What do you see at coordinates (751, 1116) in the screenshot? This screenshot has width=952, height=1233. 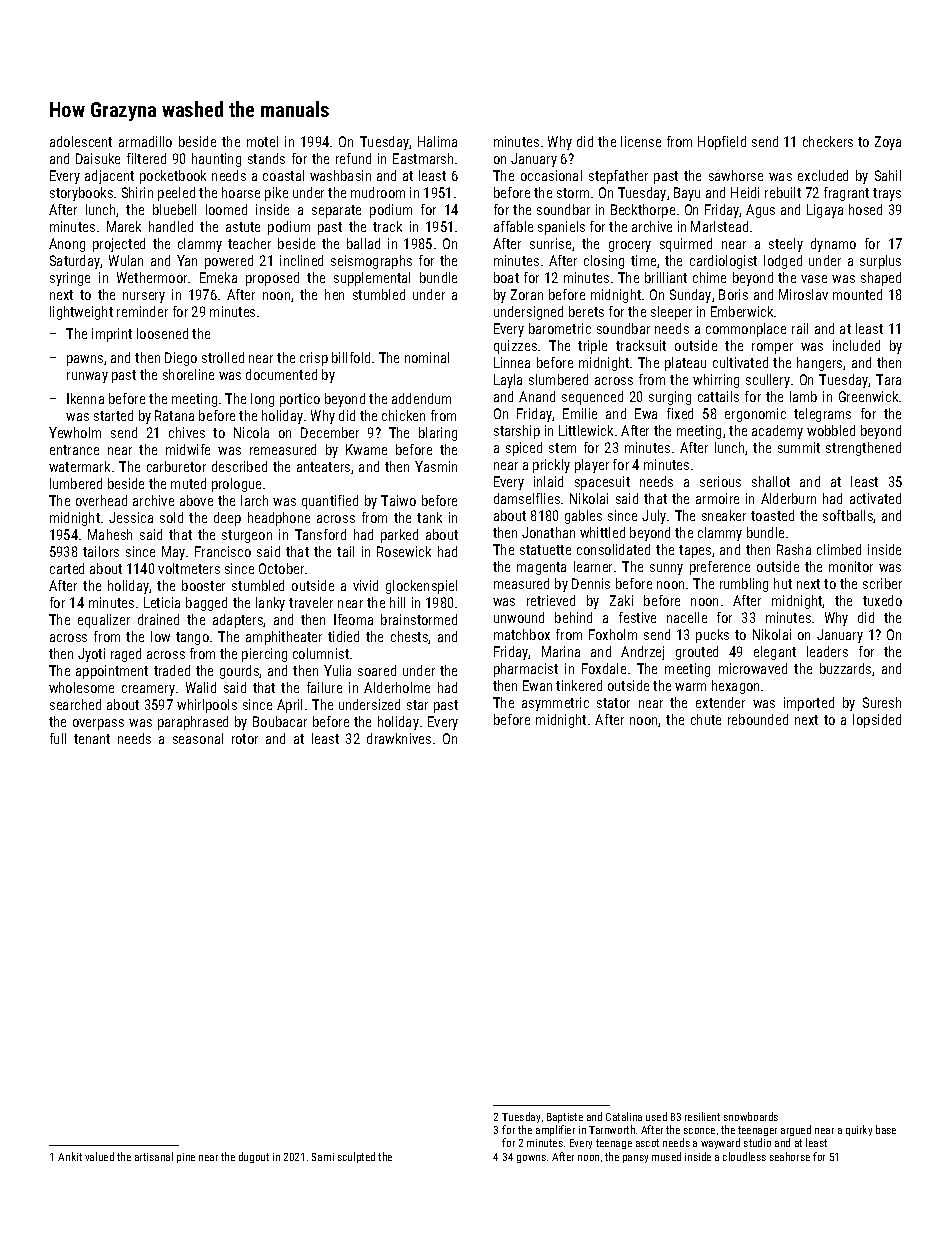 I see `snowboards` at bounding box center [751, 1116].
